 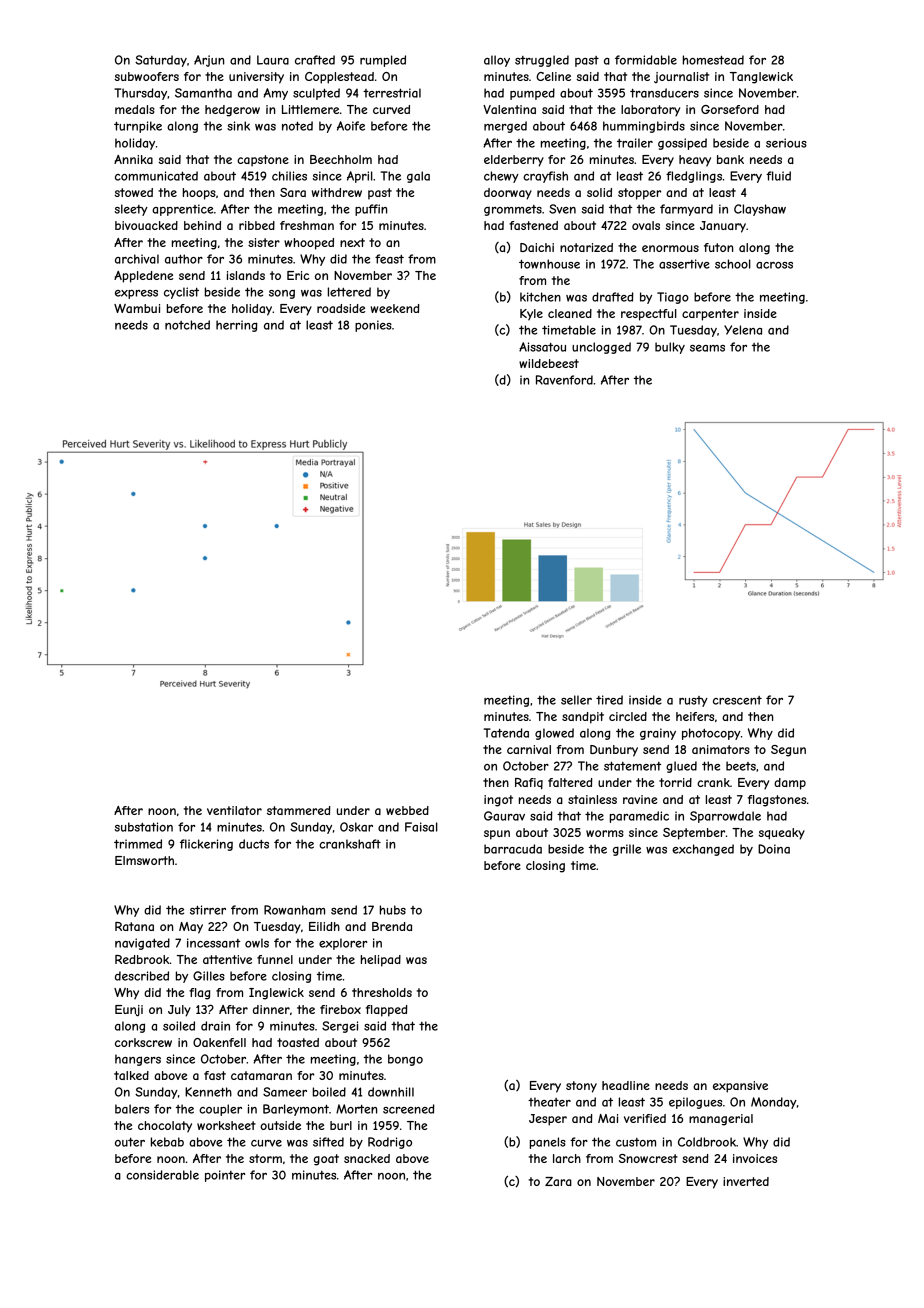 I want to click on Faisal, so click(x=421, y=827).
